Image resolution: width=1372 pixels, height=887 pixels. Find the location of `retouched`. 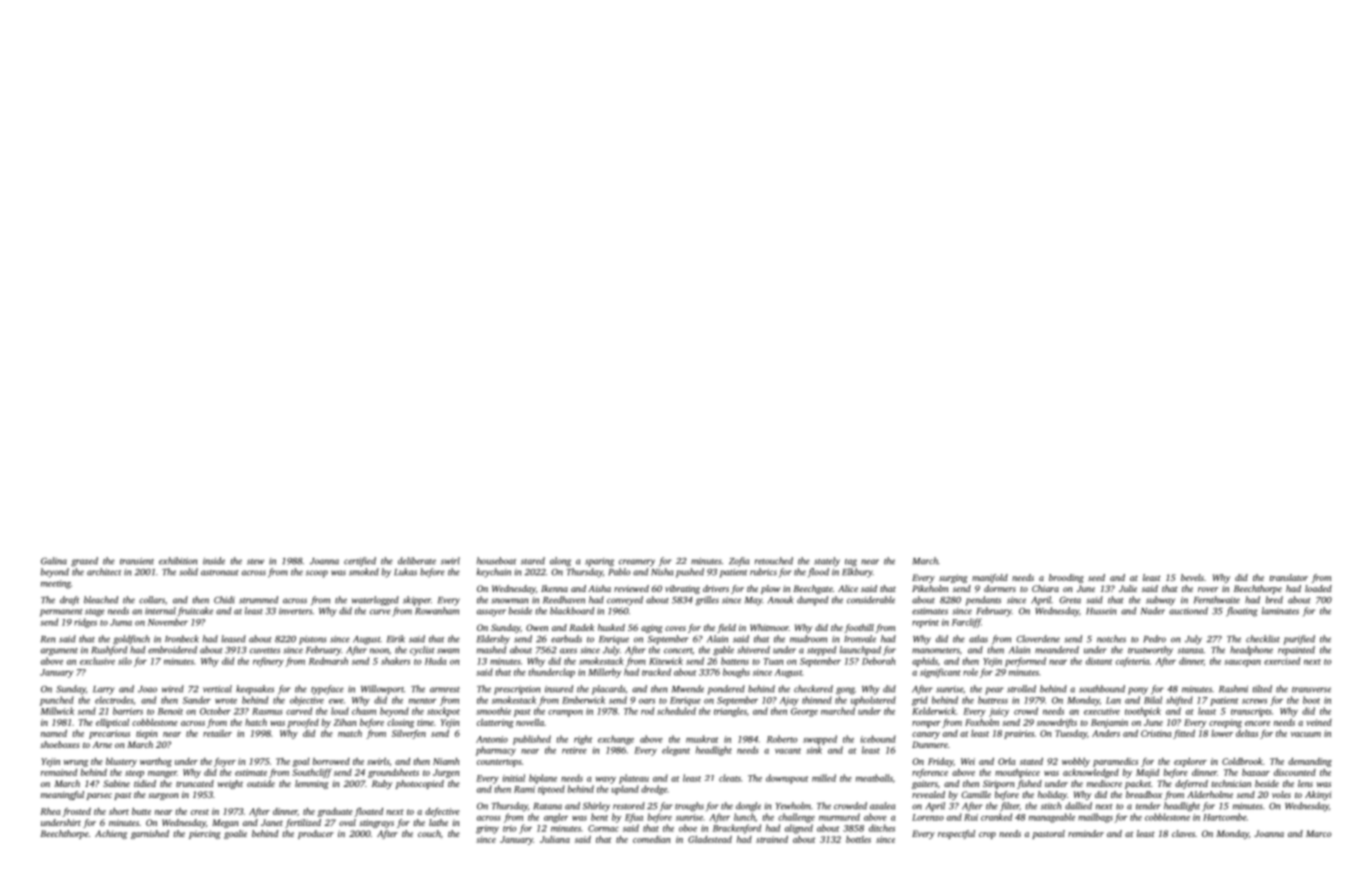

retouched is located at coordinates (774, 561).
